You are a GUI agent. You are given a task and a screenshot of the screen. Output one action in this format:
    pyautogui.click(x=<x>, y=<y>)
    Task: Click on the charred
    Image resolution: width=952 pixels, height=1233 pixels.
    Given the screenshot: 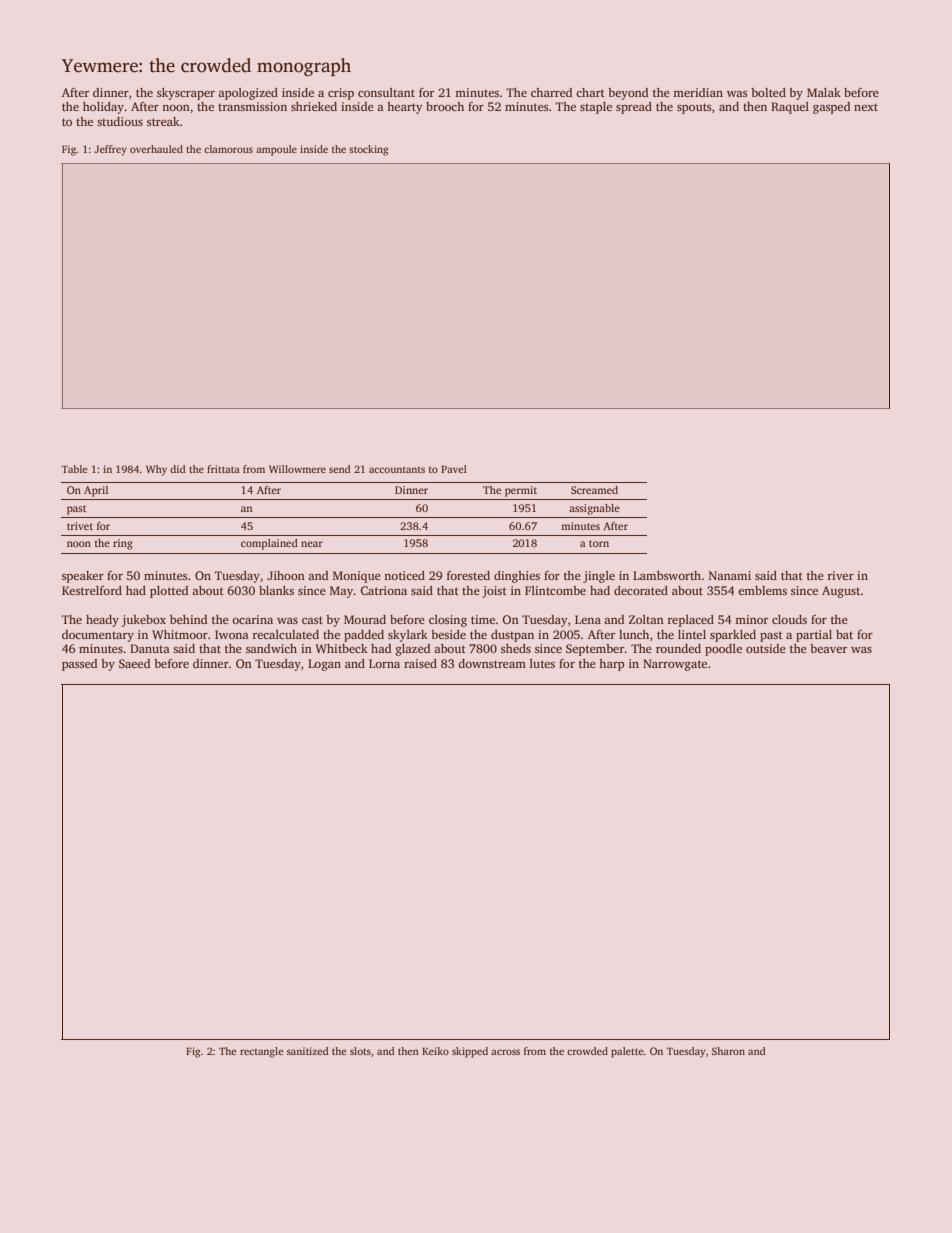 What is the action you would take?
    pyautogui.click(x=551, y=92)
